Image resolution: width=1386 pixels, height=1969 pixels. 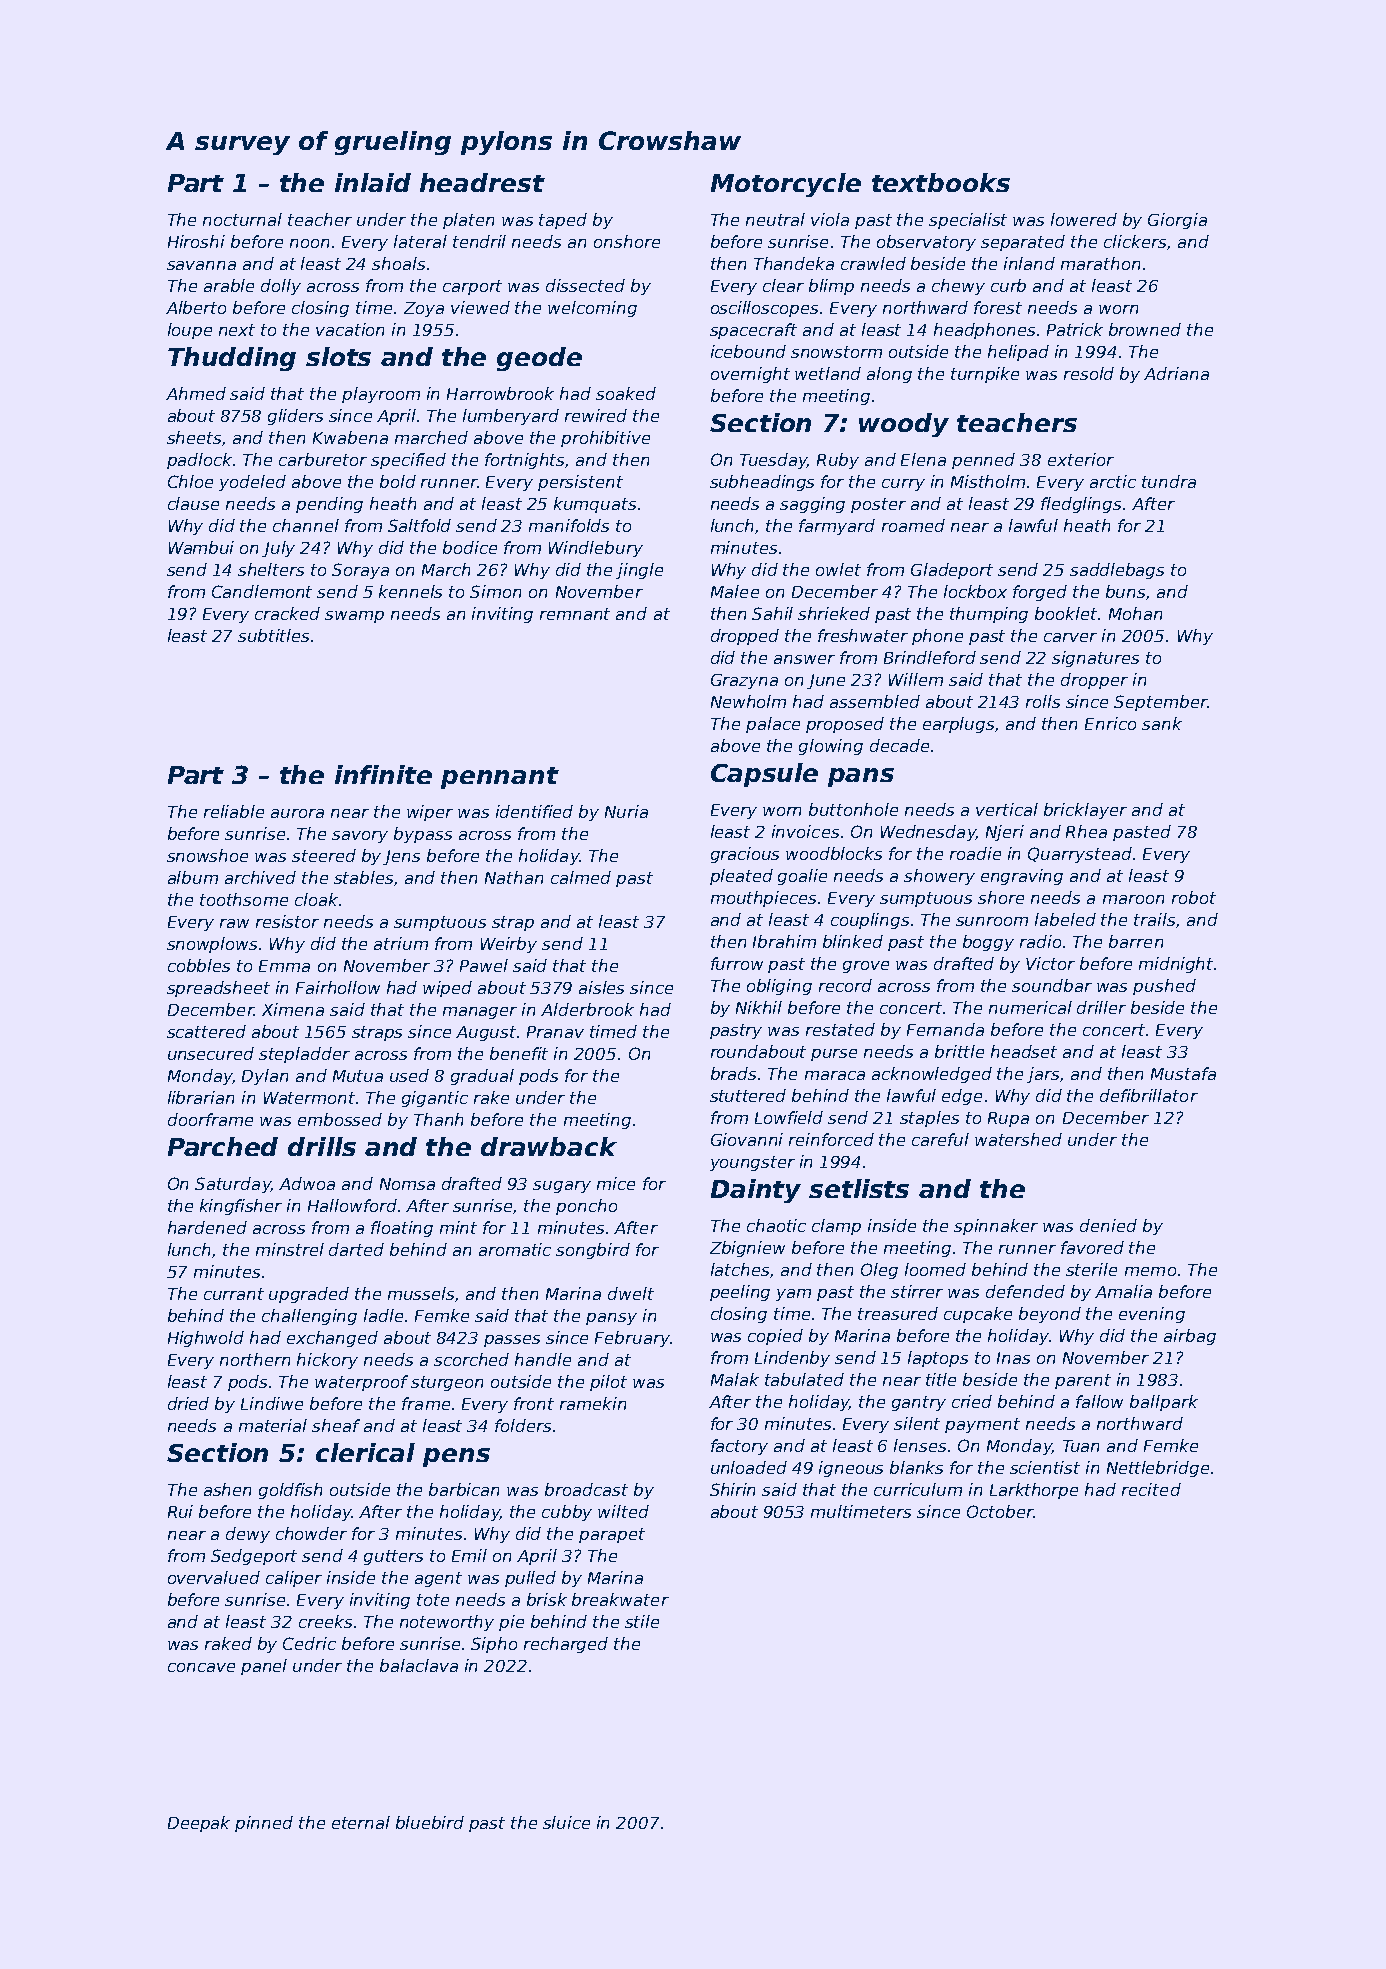 I want to click on hardened, so click(x=207, y=1227).
